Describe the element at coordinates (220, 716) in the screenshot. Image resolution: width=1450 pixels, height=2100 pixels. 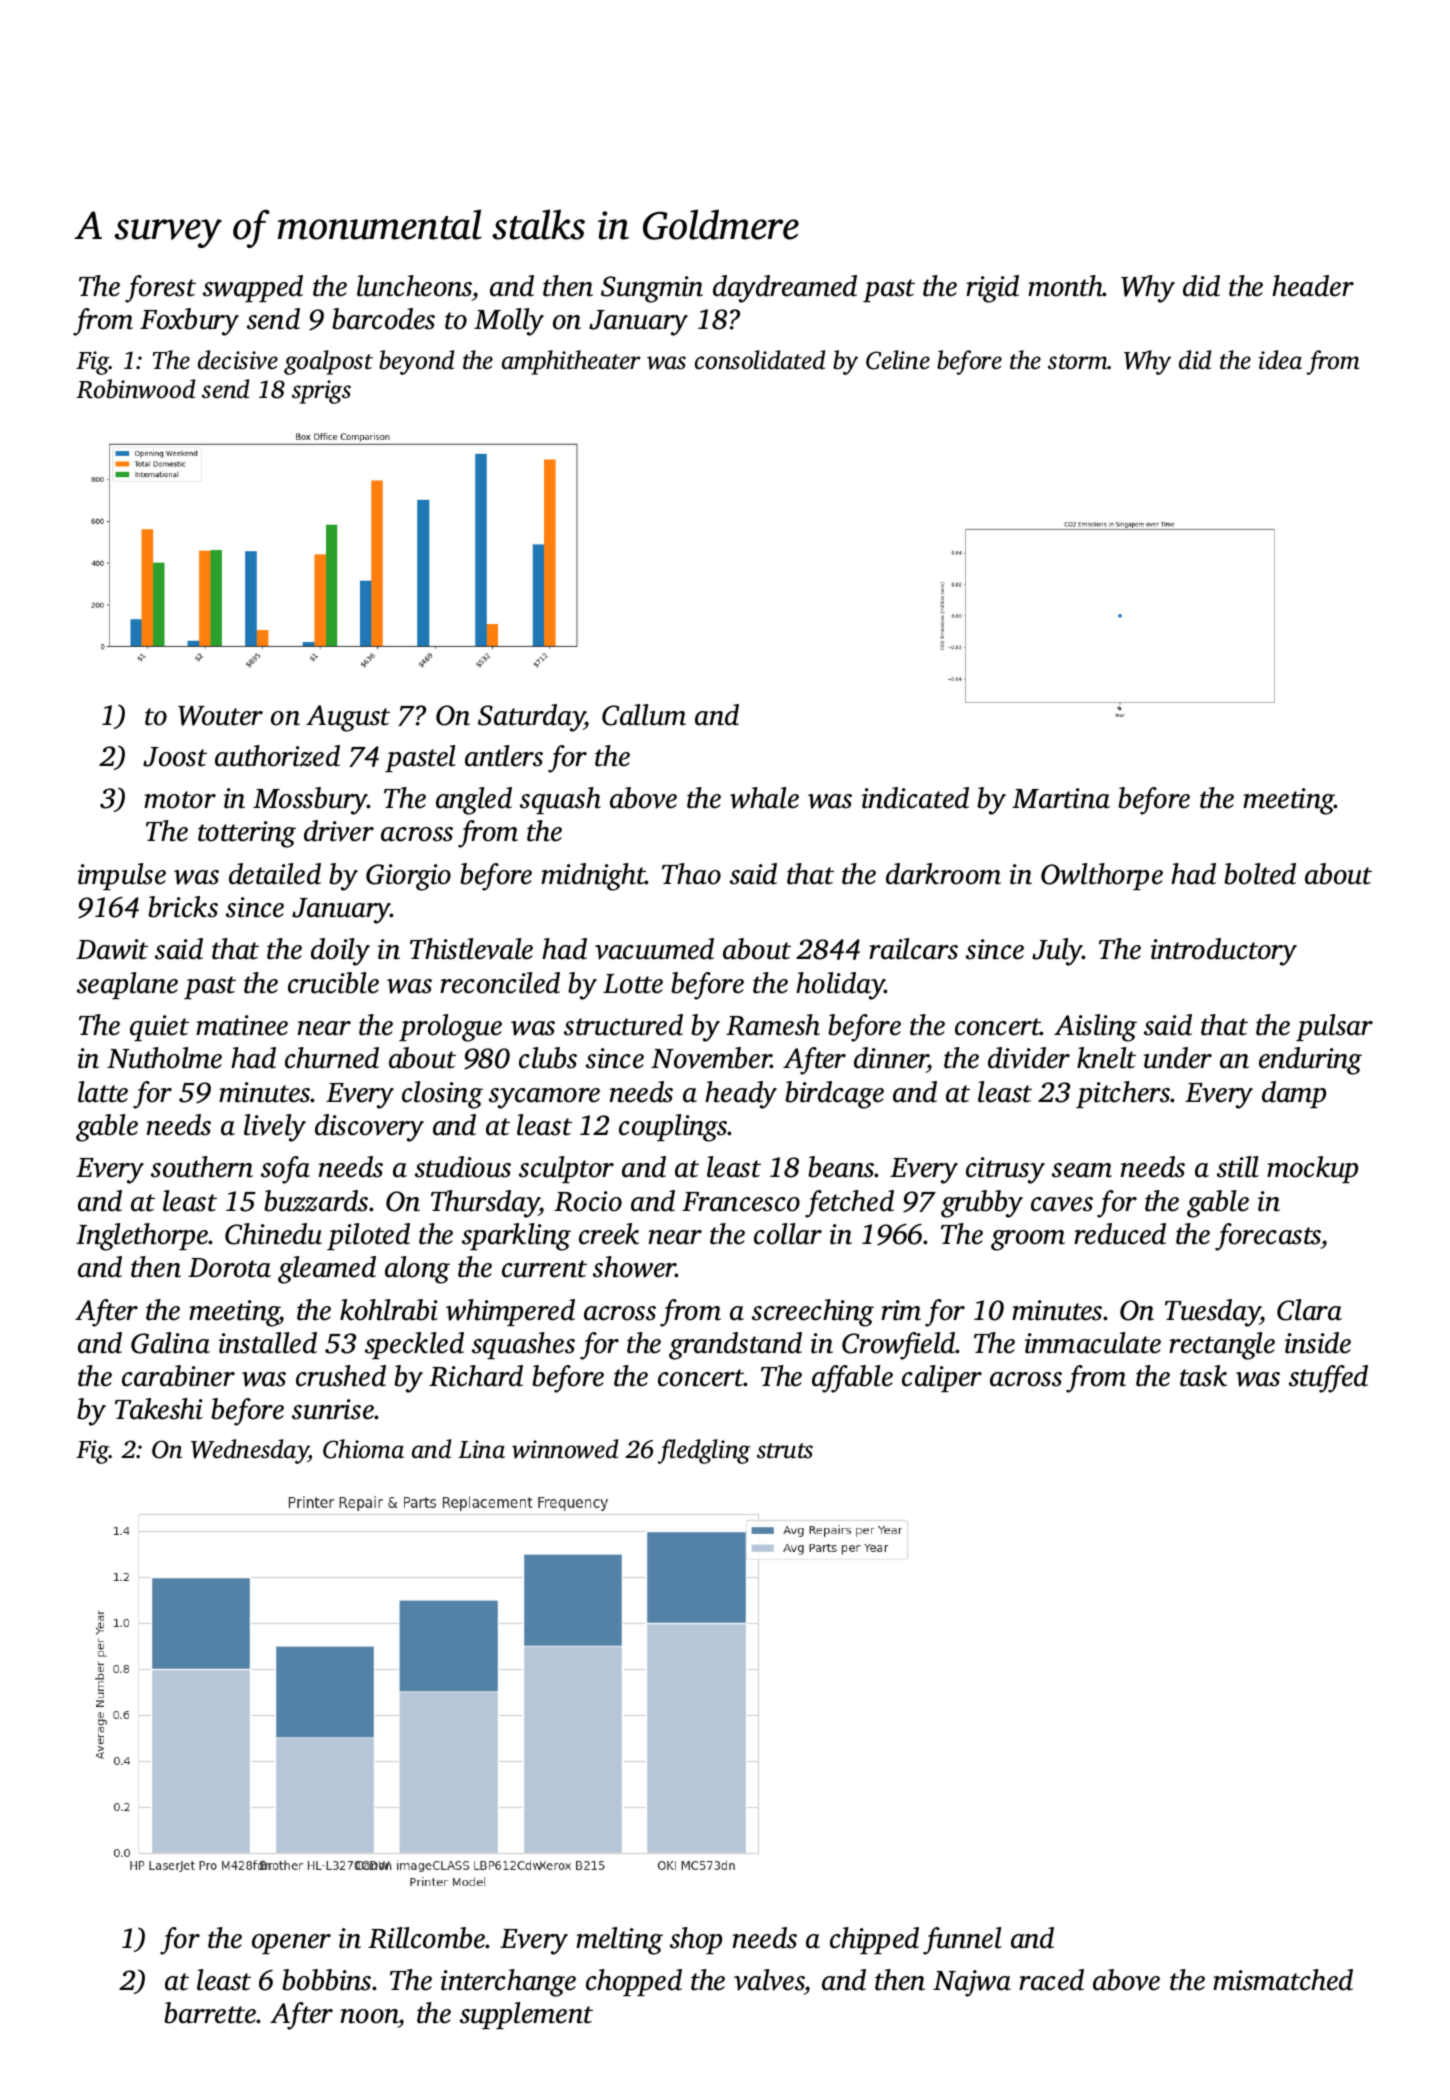
I see `Wouter` at that location.
